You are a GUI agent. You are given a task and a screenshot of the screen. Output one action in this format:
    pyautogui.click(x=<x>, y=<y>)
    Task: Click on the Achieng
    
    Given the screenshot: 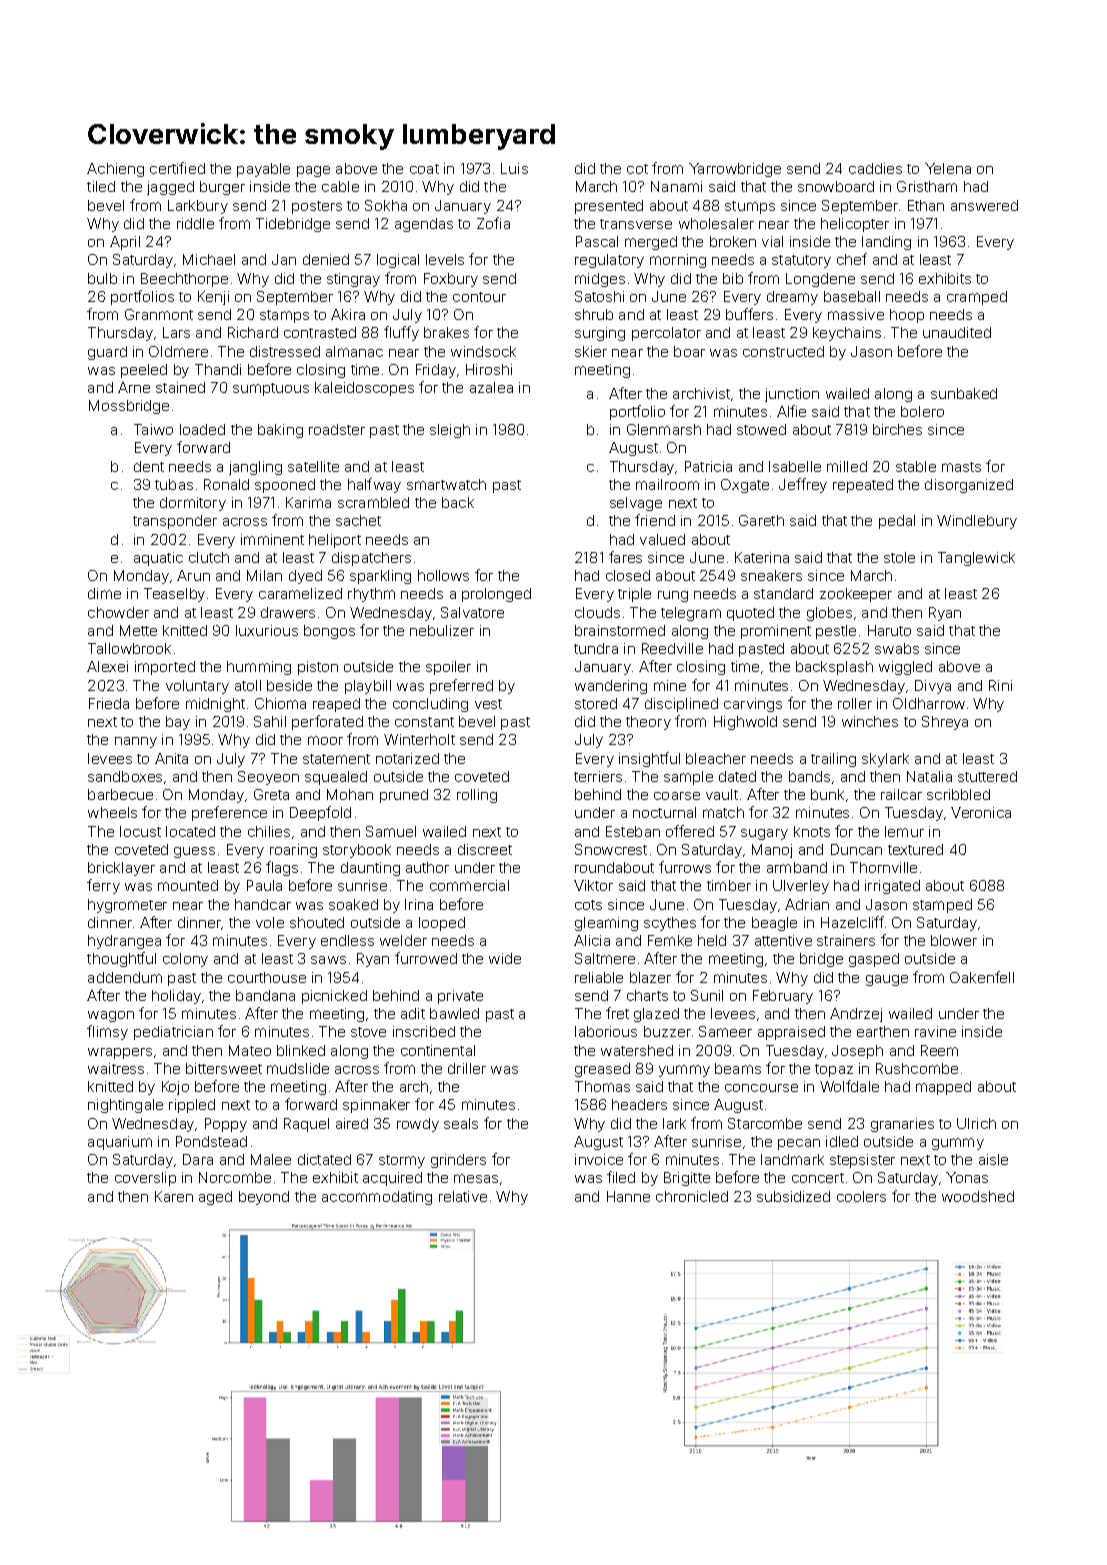 What is the action you would take?
    pyautogui.click(x=115, y=170)
